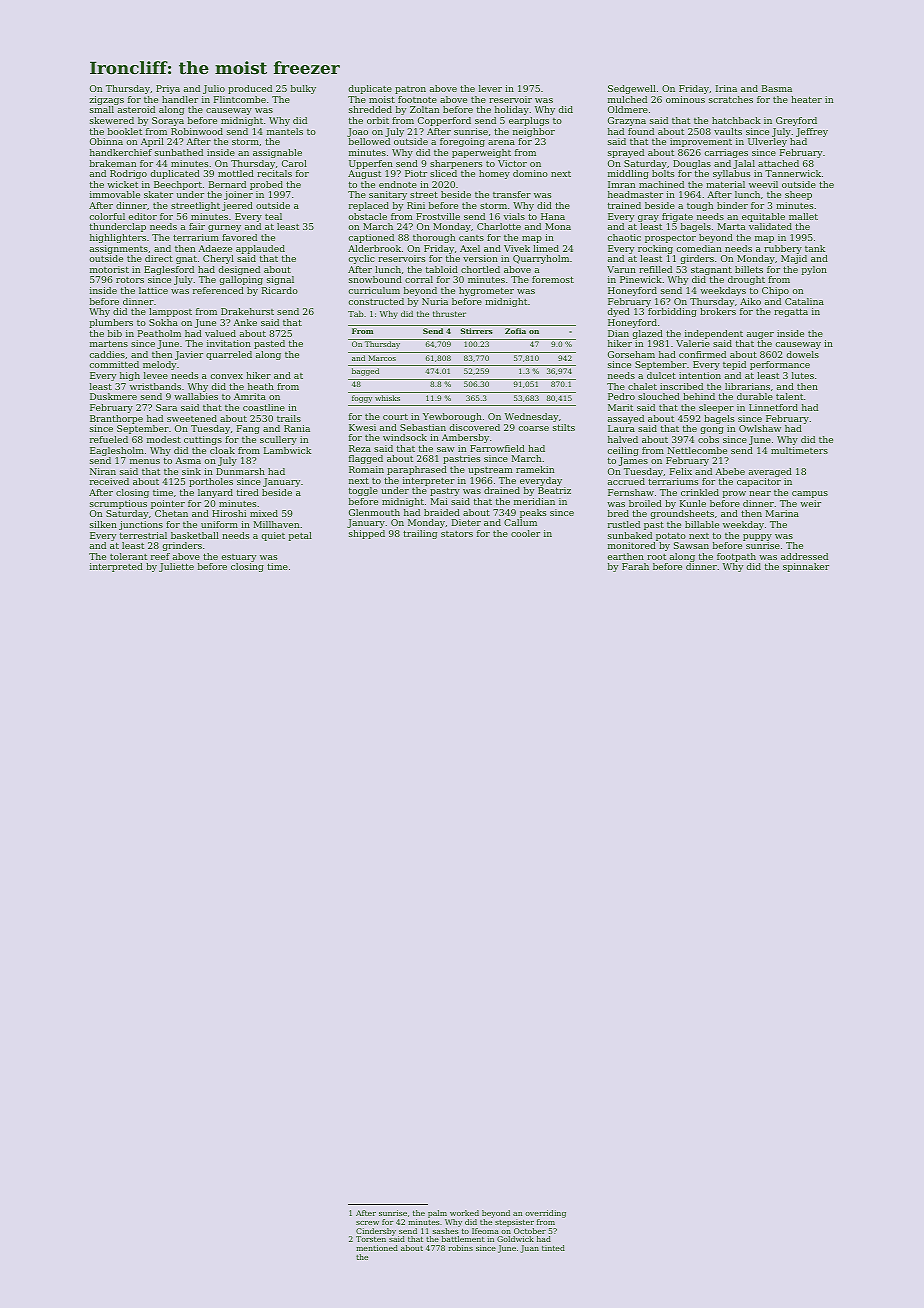  Describe the element at coordinates (303, 89) in the screenshot. I see `bulky` at that location.
